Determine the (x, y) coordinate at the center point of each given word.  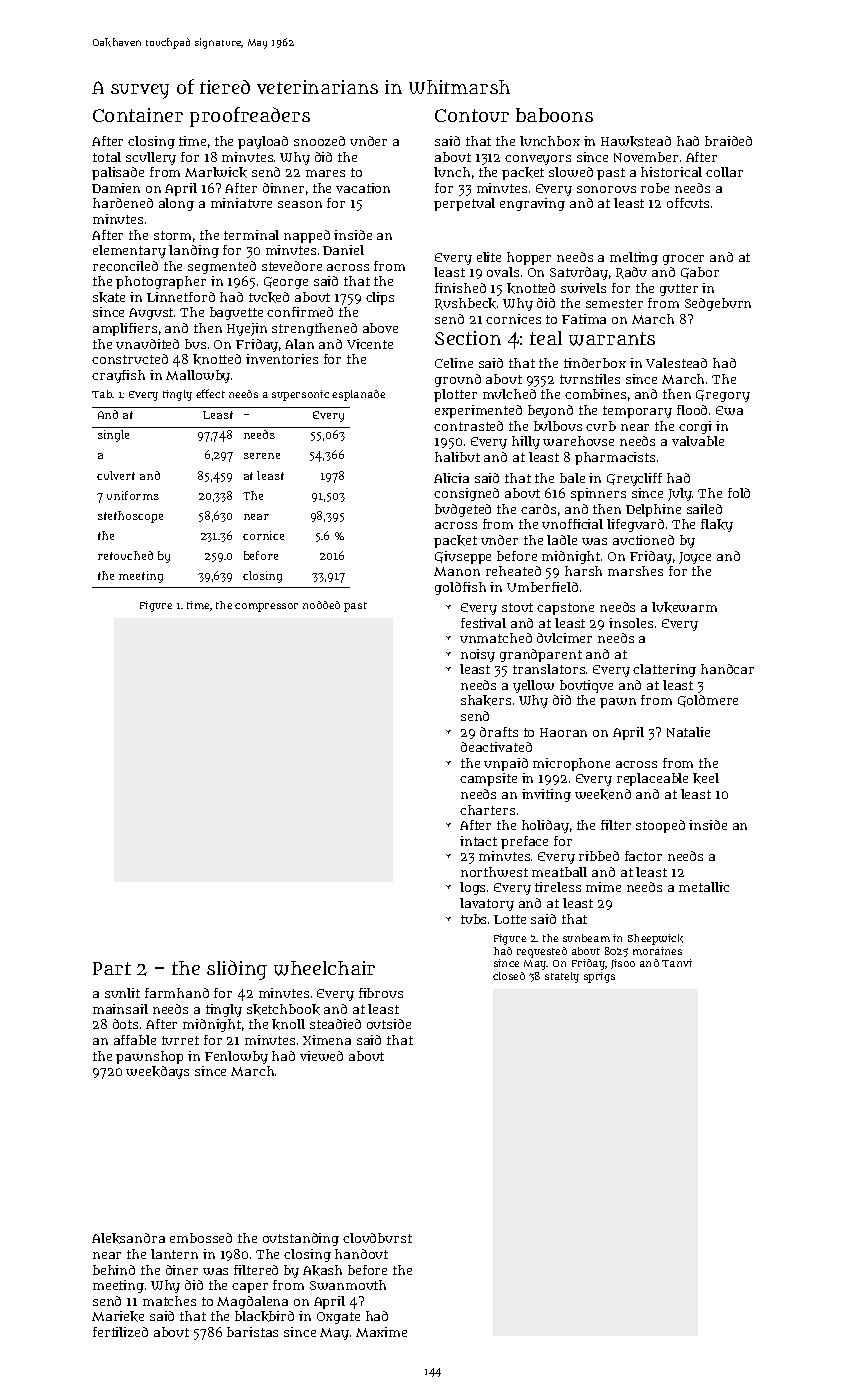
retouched (125, 555)
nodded (321, 605)
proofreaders (250, 117)
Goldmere (708, 701)
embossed (201, 1238)
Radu (631, 273)
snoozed (319, 141)
